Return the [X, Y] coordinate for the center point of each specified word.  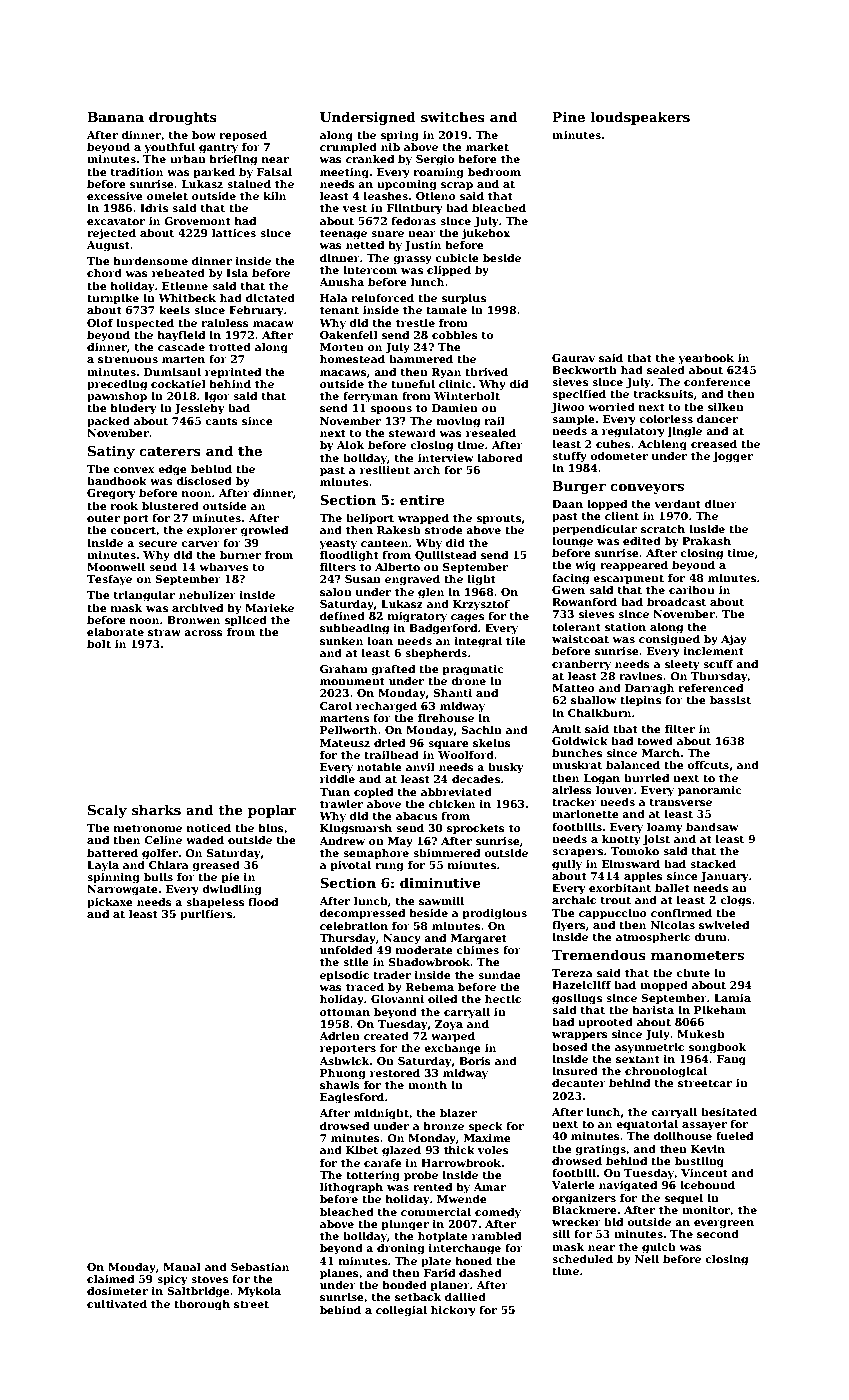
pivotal [350, 865]
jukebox [486, 234]
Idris [154, 207]
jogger [733, 457]
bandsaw [712, 826]
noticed [209, 827]
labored [500, 457]
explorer [212, 530]
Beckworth [584, 369]
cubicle [457, 257]
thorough [202, 1305]
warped [453, 1036]
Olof [100, 322]
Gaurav [573, 358]
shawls [340, 1084]
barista [653, 1009]
